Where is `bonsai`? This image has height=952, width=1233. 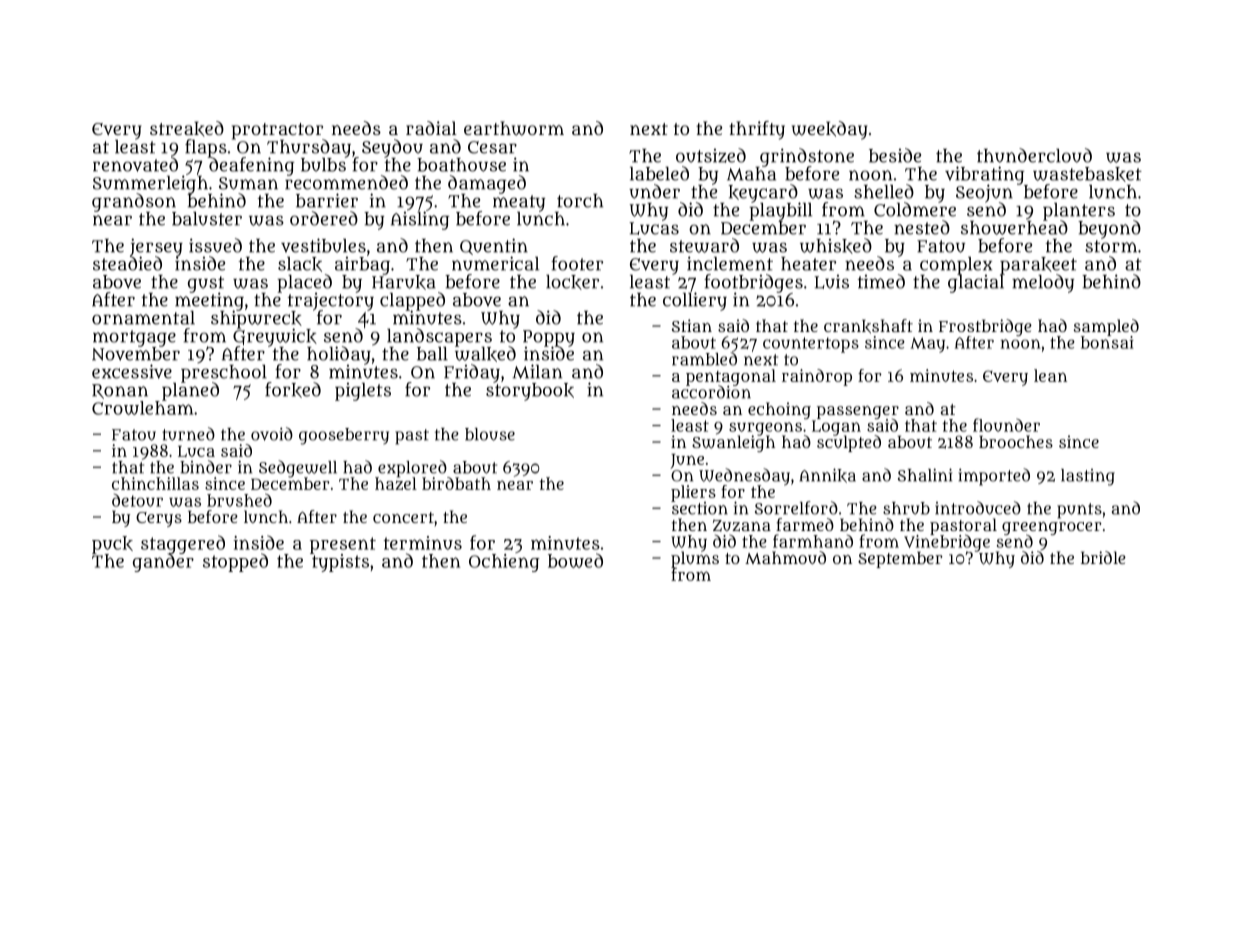
bonsai is located at coordinates (1107, 342).
